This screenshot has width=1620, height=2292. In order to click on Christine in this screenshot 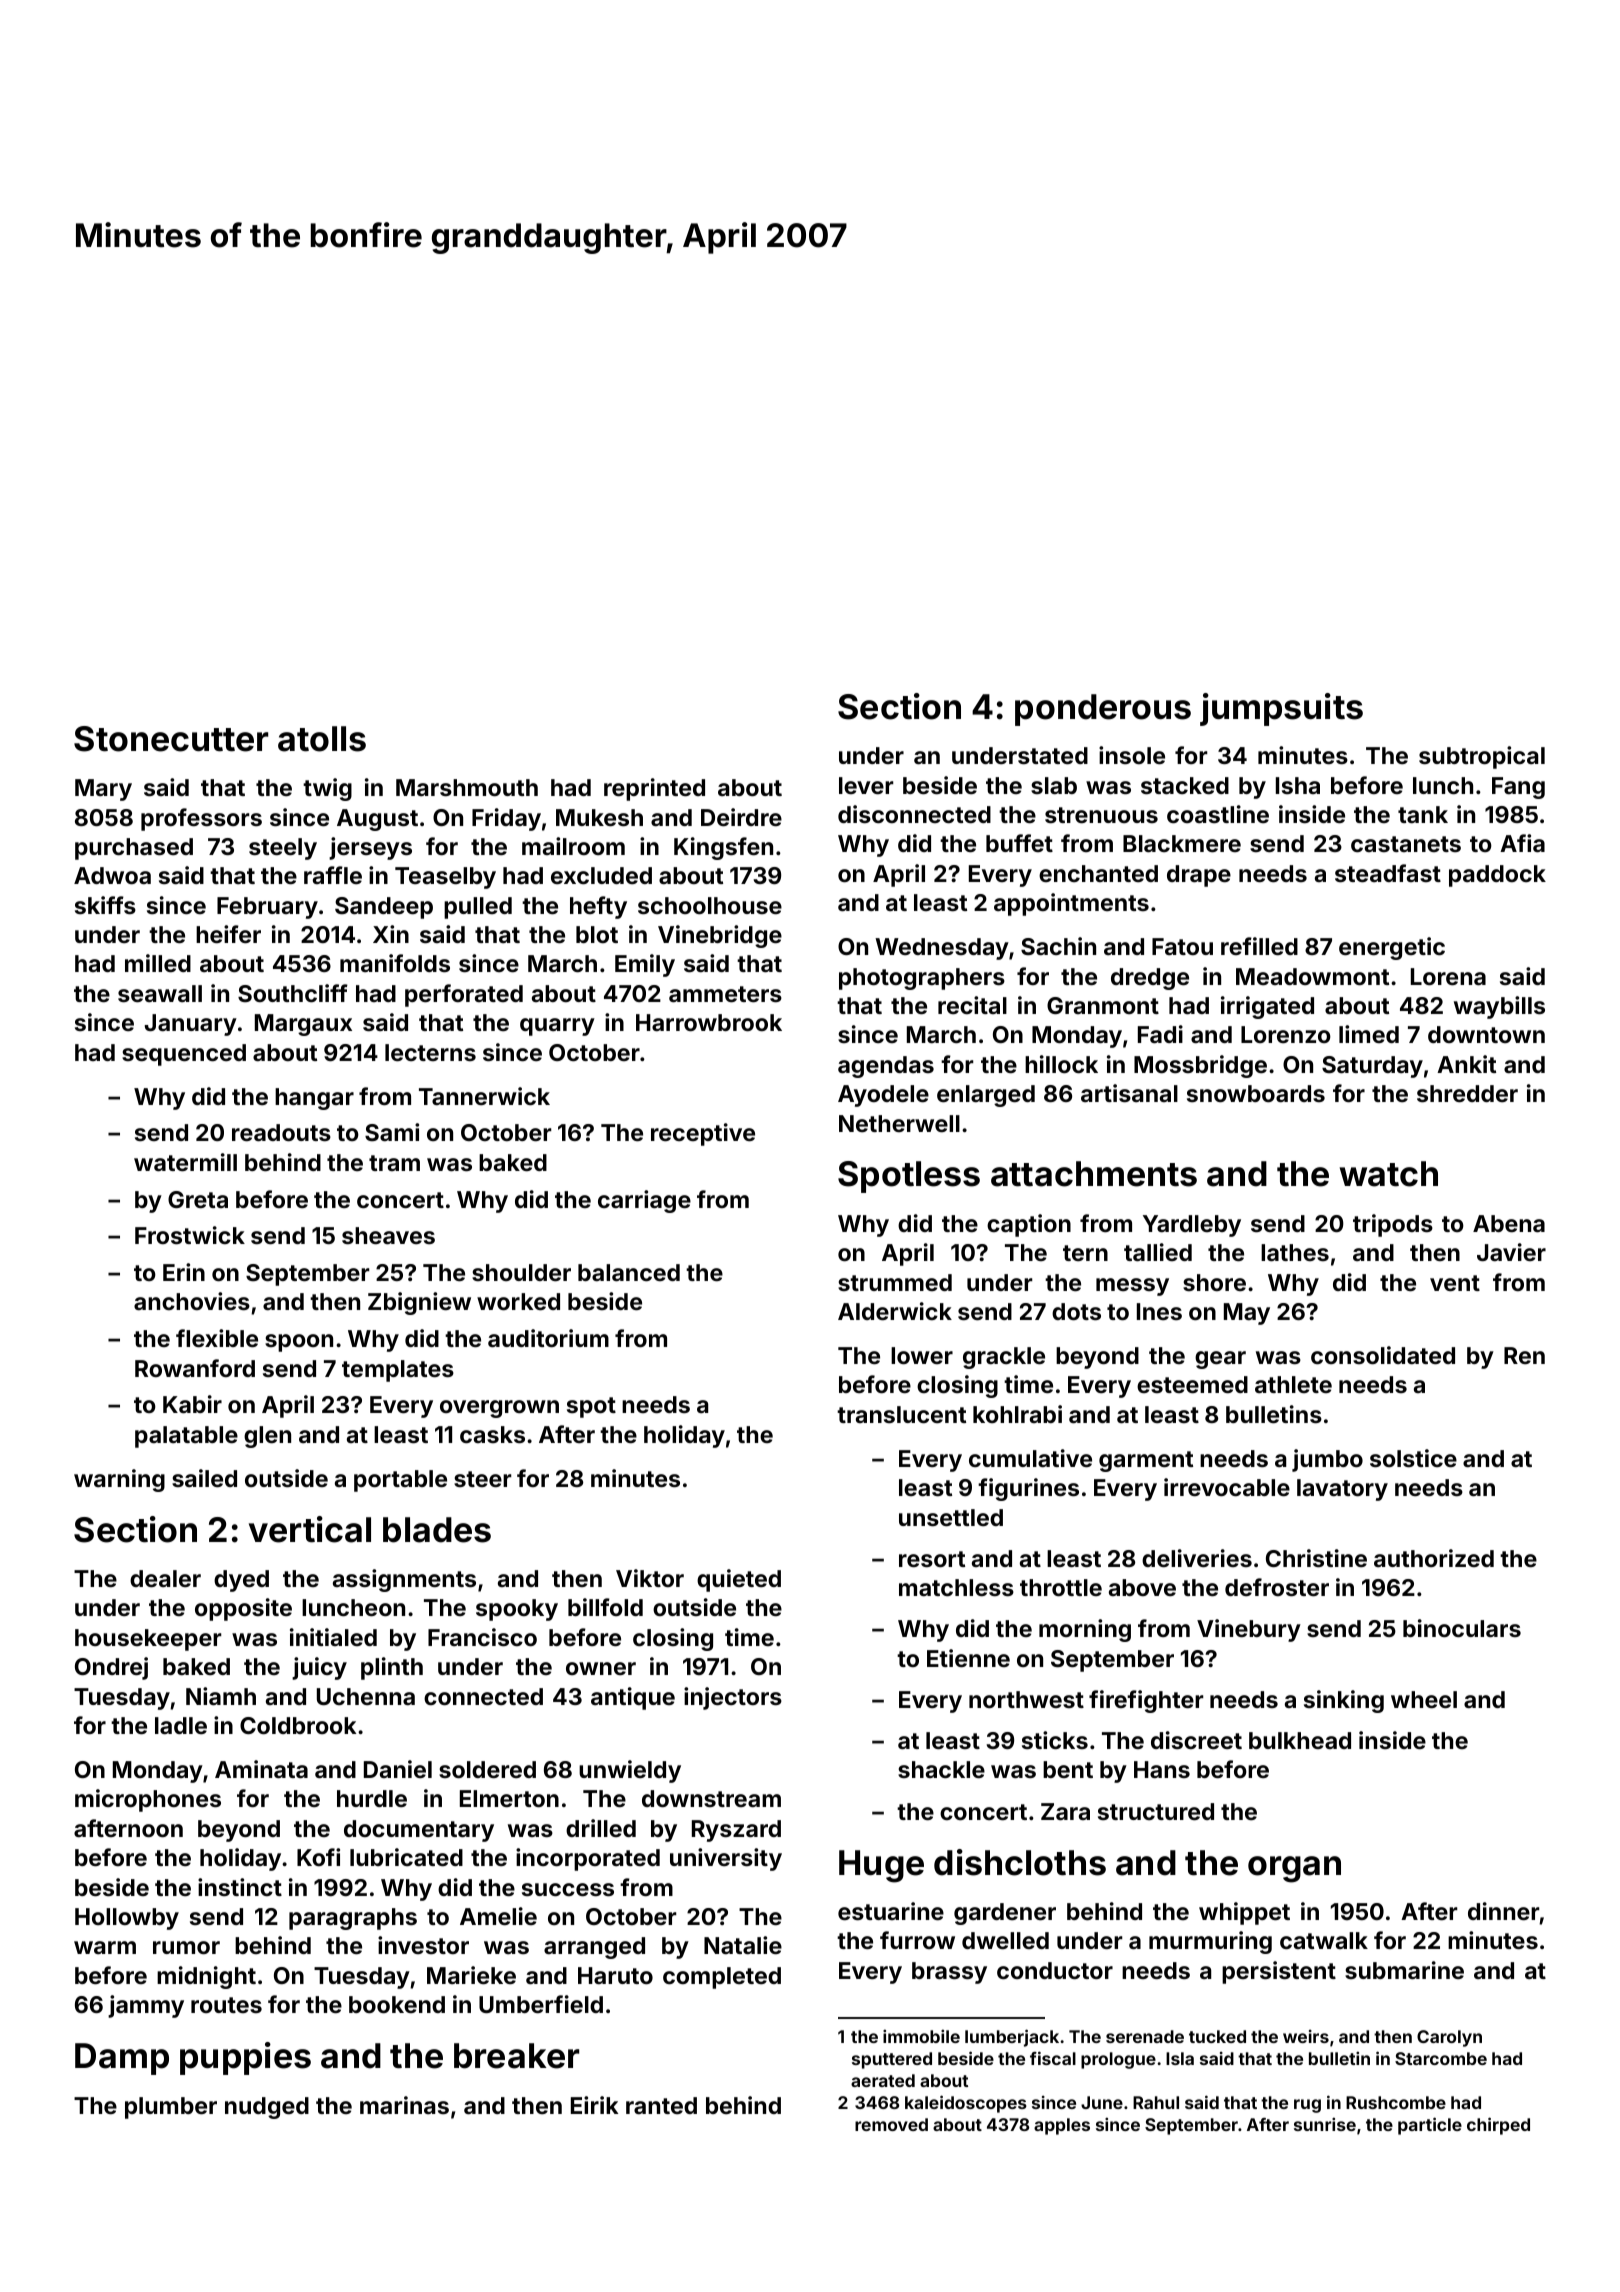, I will do `click(1316, 1558)`.
